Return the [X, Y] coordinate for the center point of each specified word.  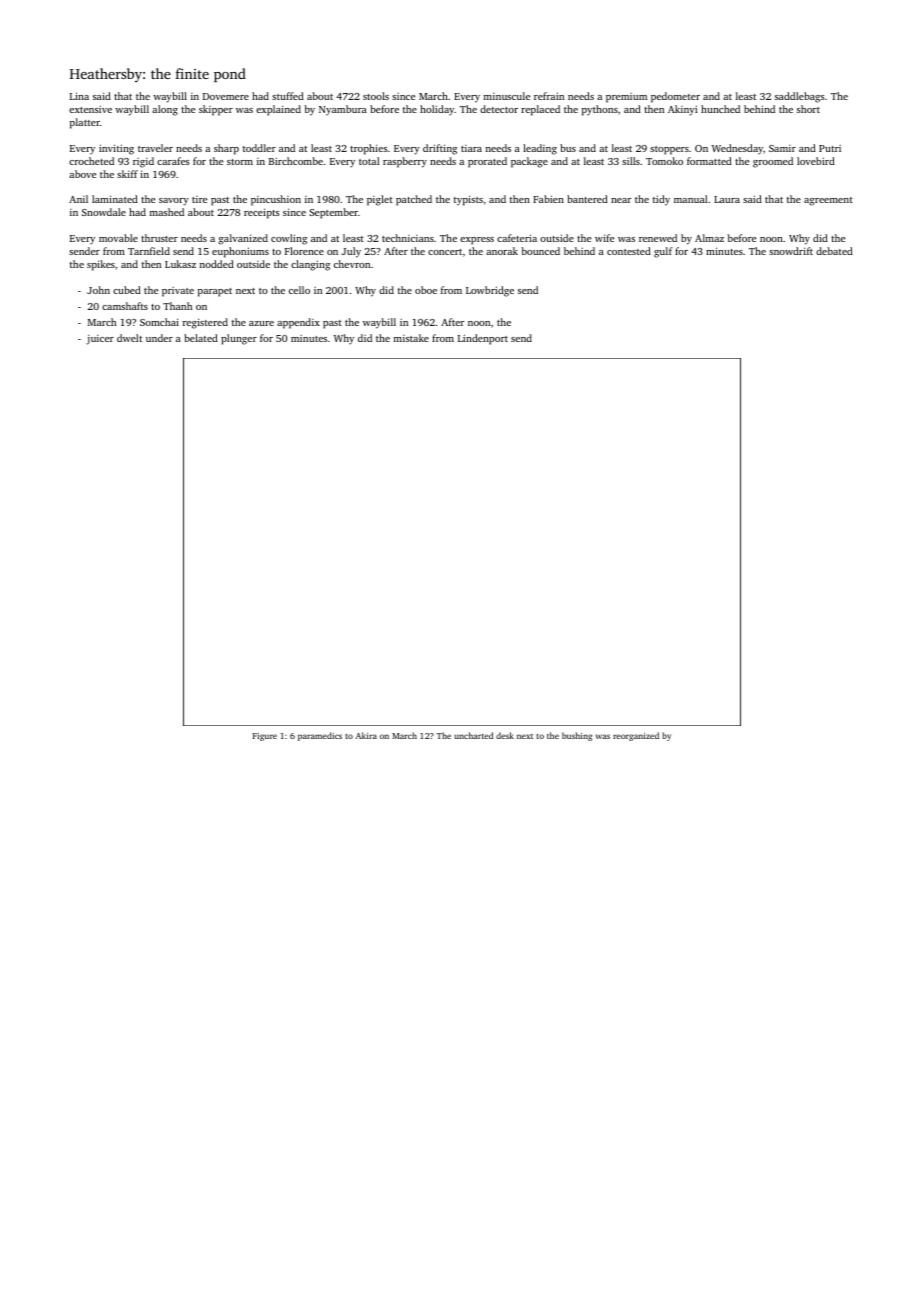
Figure [265, 737]
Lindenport [483, 339]
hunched [720, 109]
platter [85, 123]
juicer [100, 340]
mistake [411, 338]
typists [468, 200]
